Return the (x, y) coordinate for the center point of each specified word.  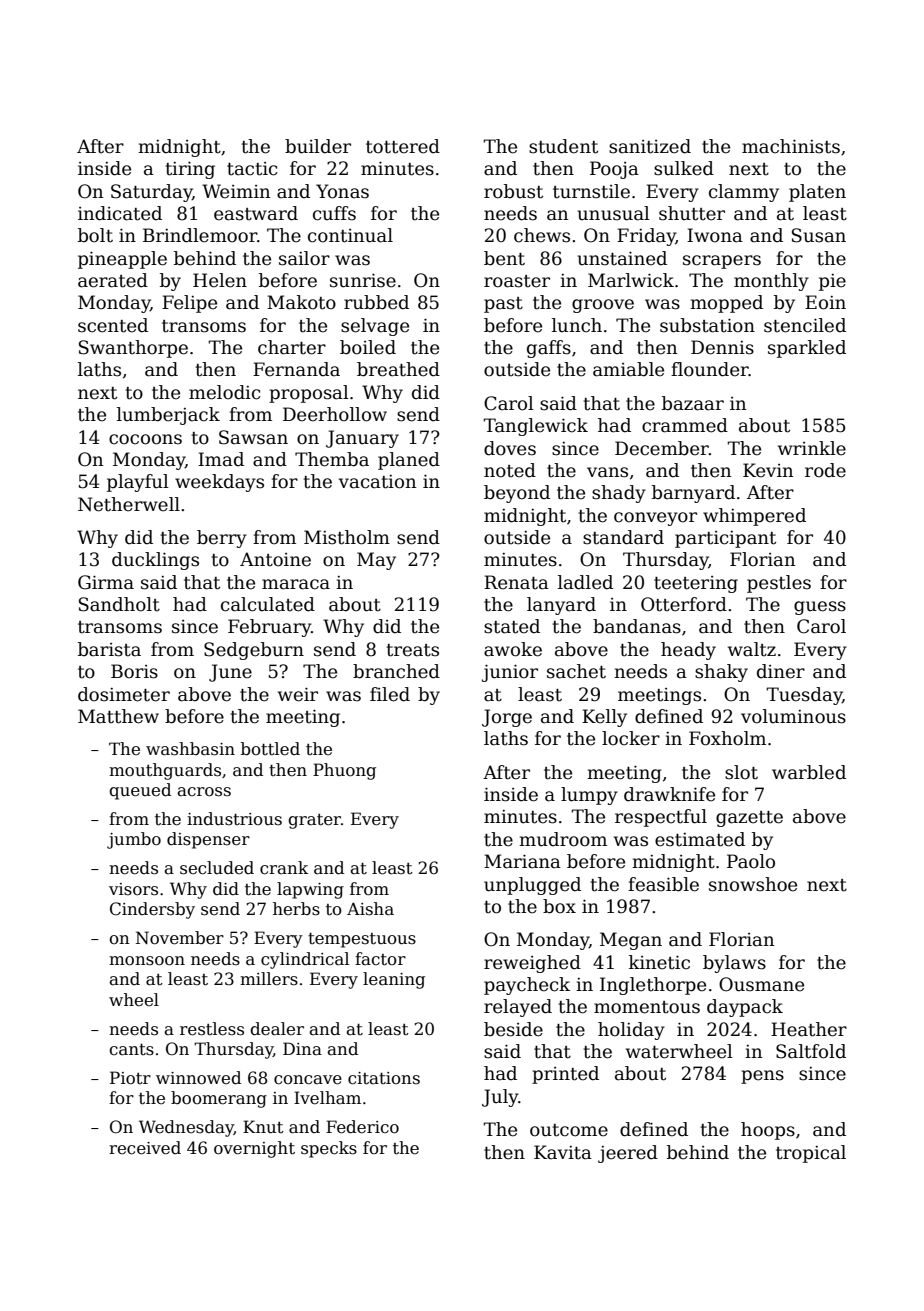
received (145, 1148)
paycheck (527, 986)
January (362, 439)
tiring (190, 170)
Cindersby (152, 910)
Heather (809, 1029)
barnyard (693, 494)
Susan (819, 235)
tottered (403, 146)
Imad (221, 459)
